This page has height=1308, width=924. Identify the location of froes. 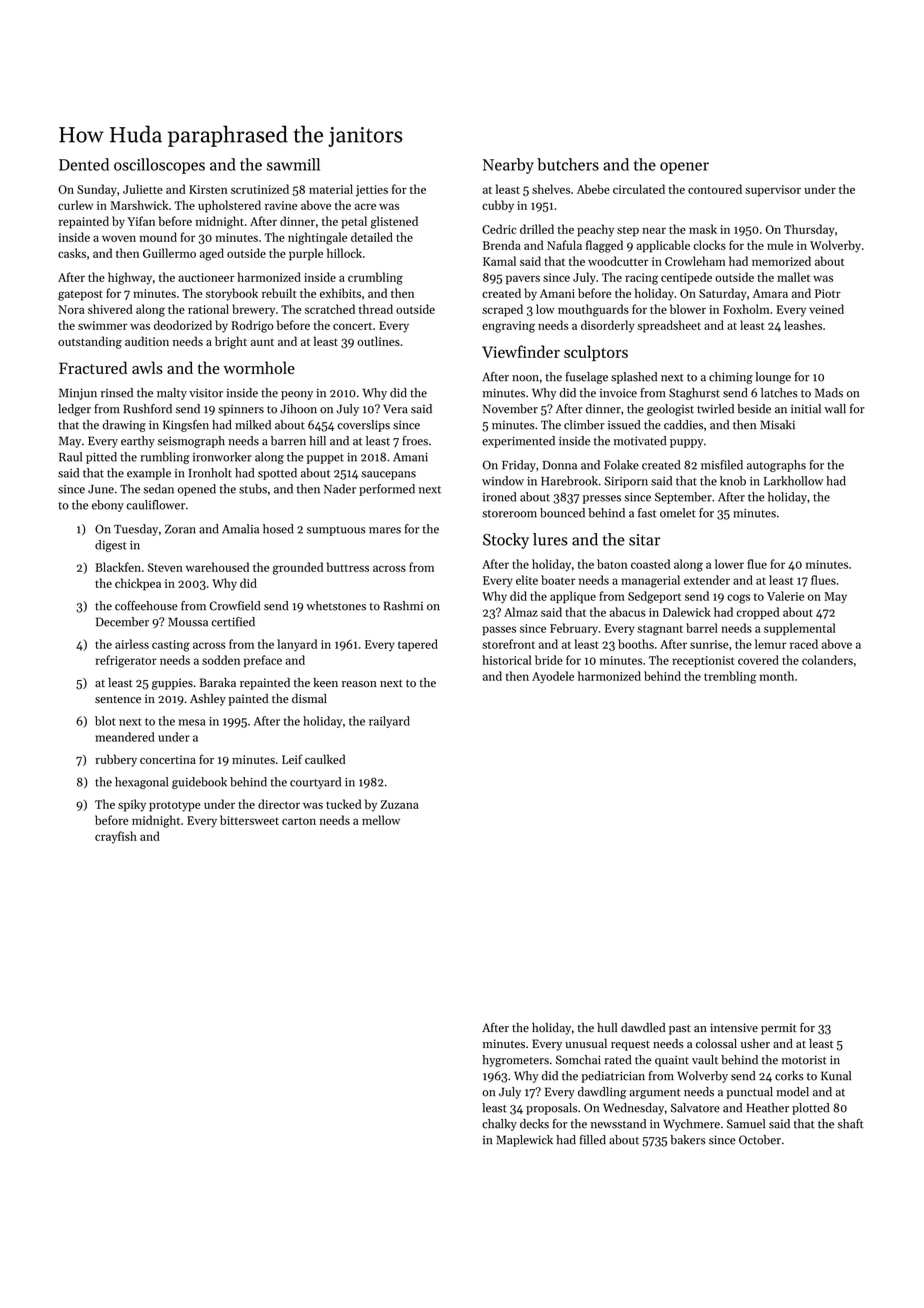
(415, 441).
